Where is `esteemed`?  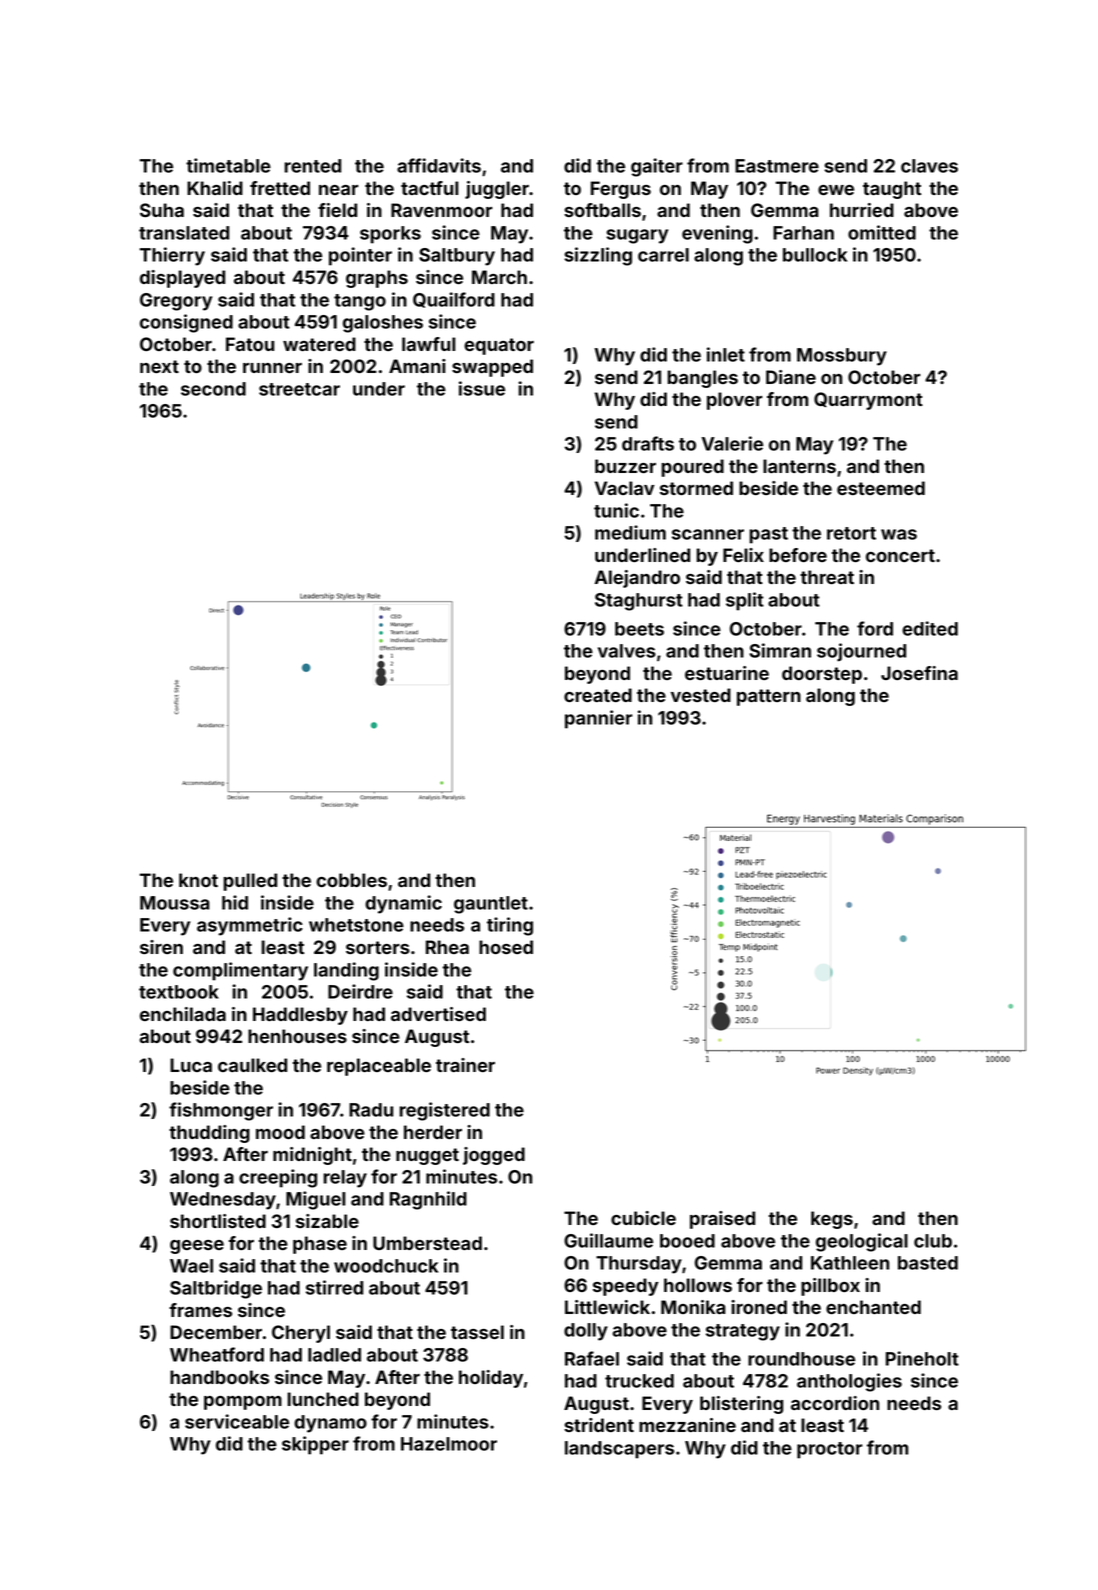
esteemed is located at coordinates (881, 488).
